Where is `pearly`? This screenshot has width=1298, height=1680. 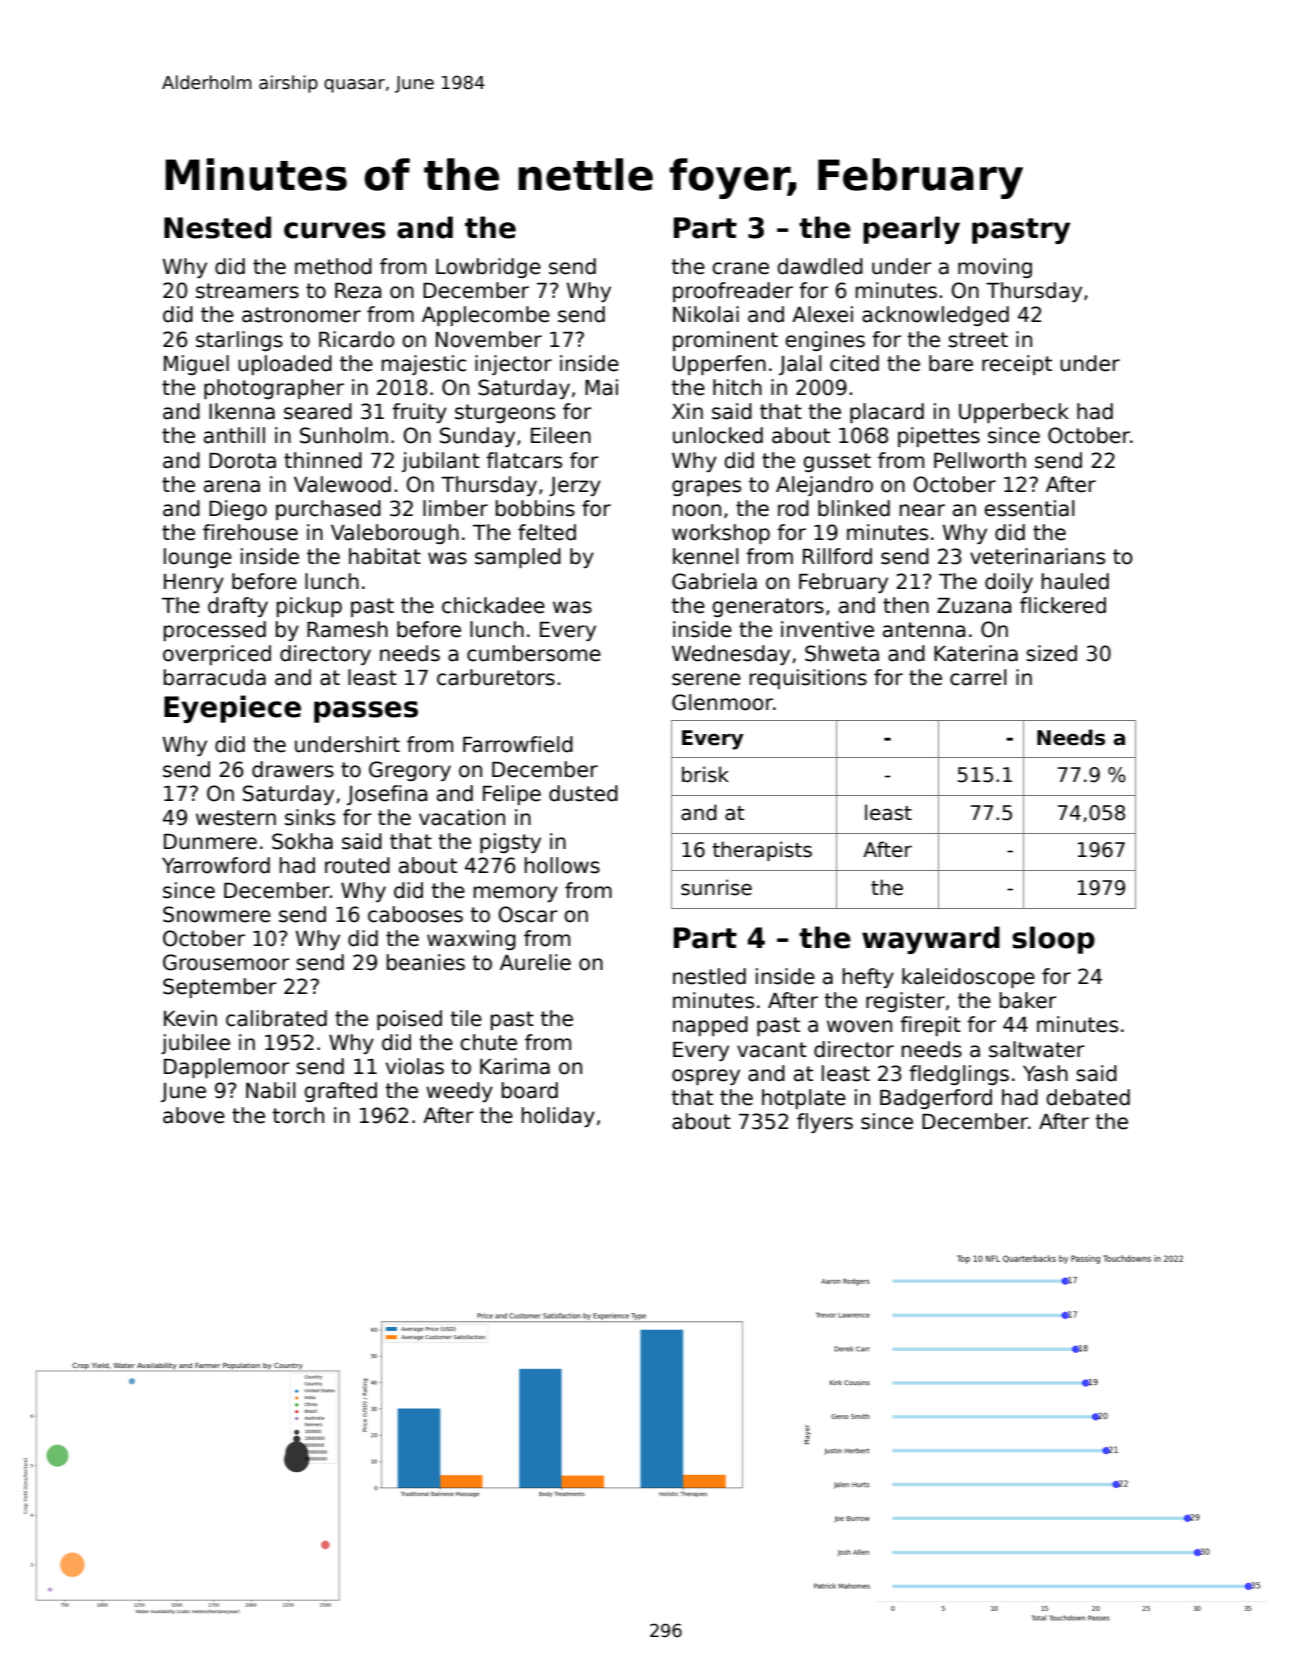
pearly is located at coordinates (911, 230).
